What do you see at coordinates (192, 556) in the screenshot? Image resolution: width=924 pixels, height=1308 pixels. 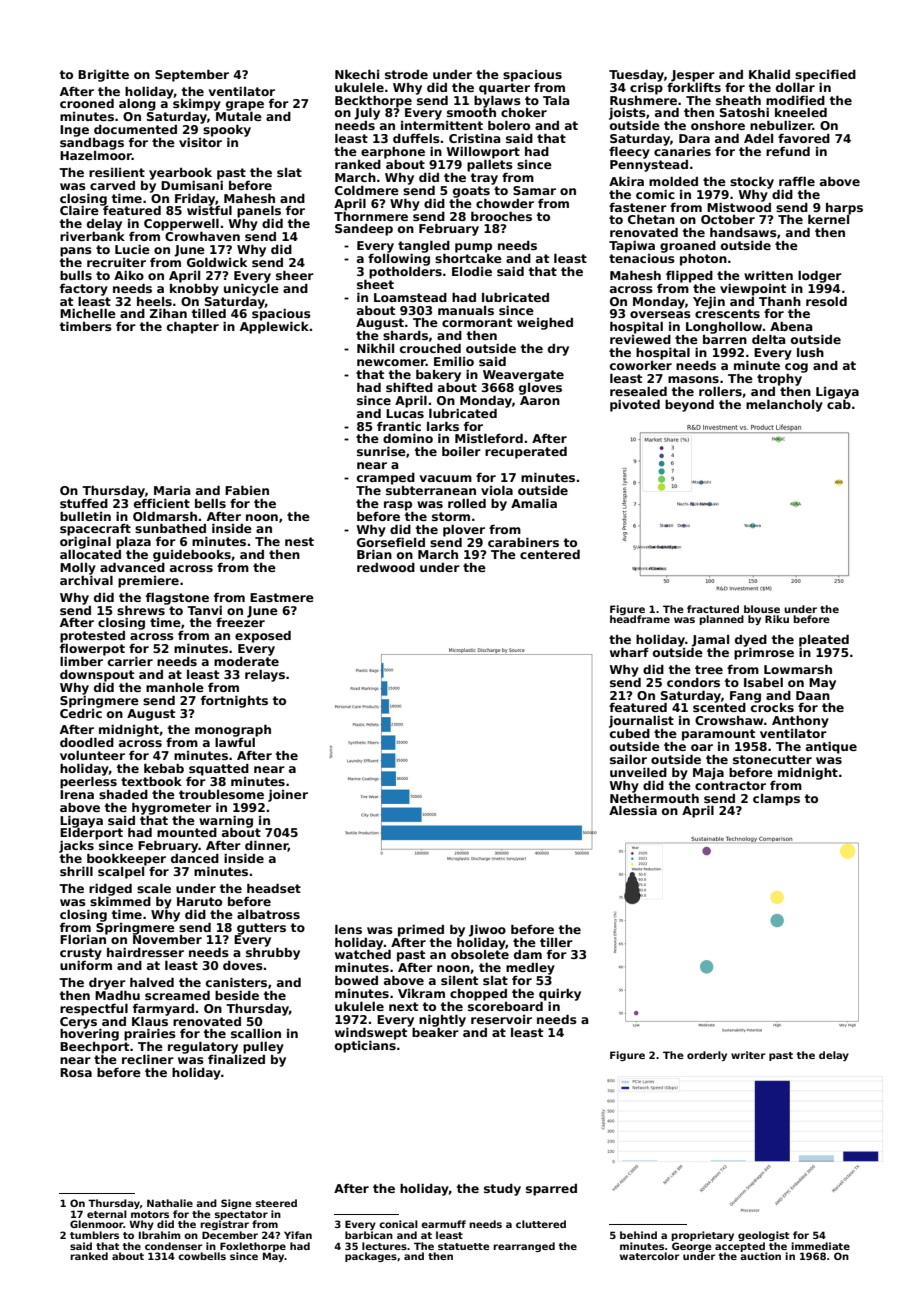 I see `guidebooks` at bounding box center [192, 556].
